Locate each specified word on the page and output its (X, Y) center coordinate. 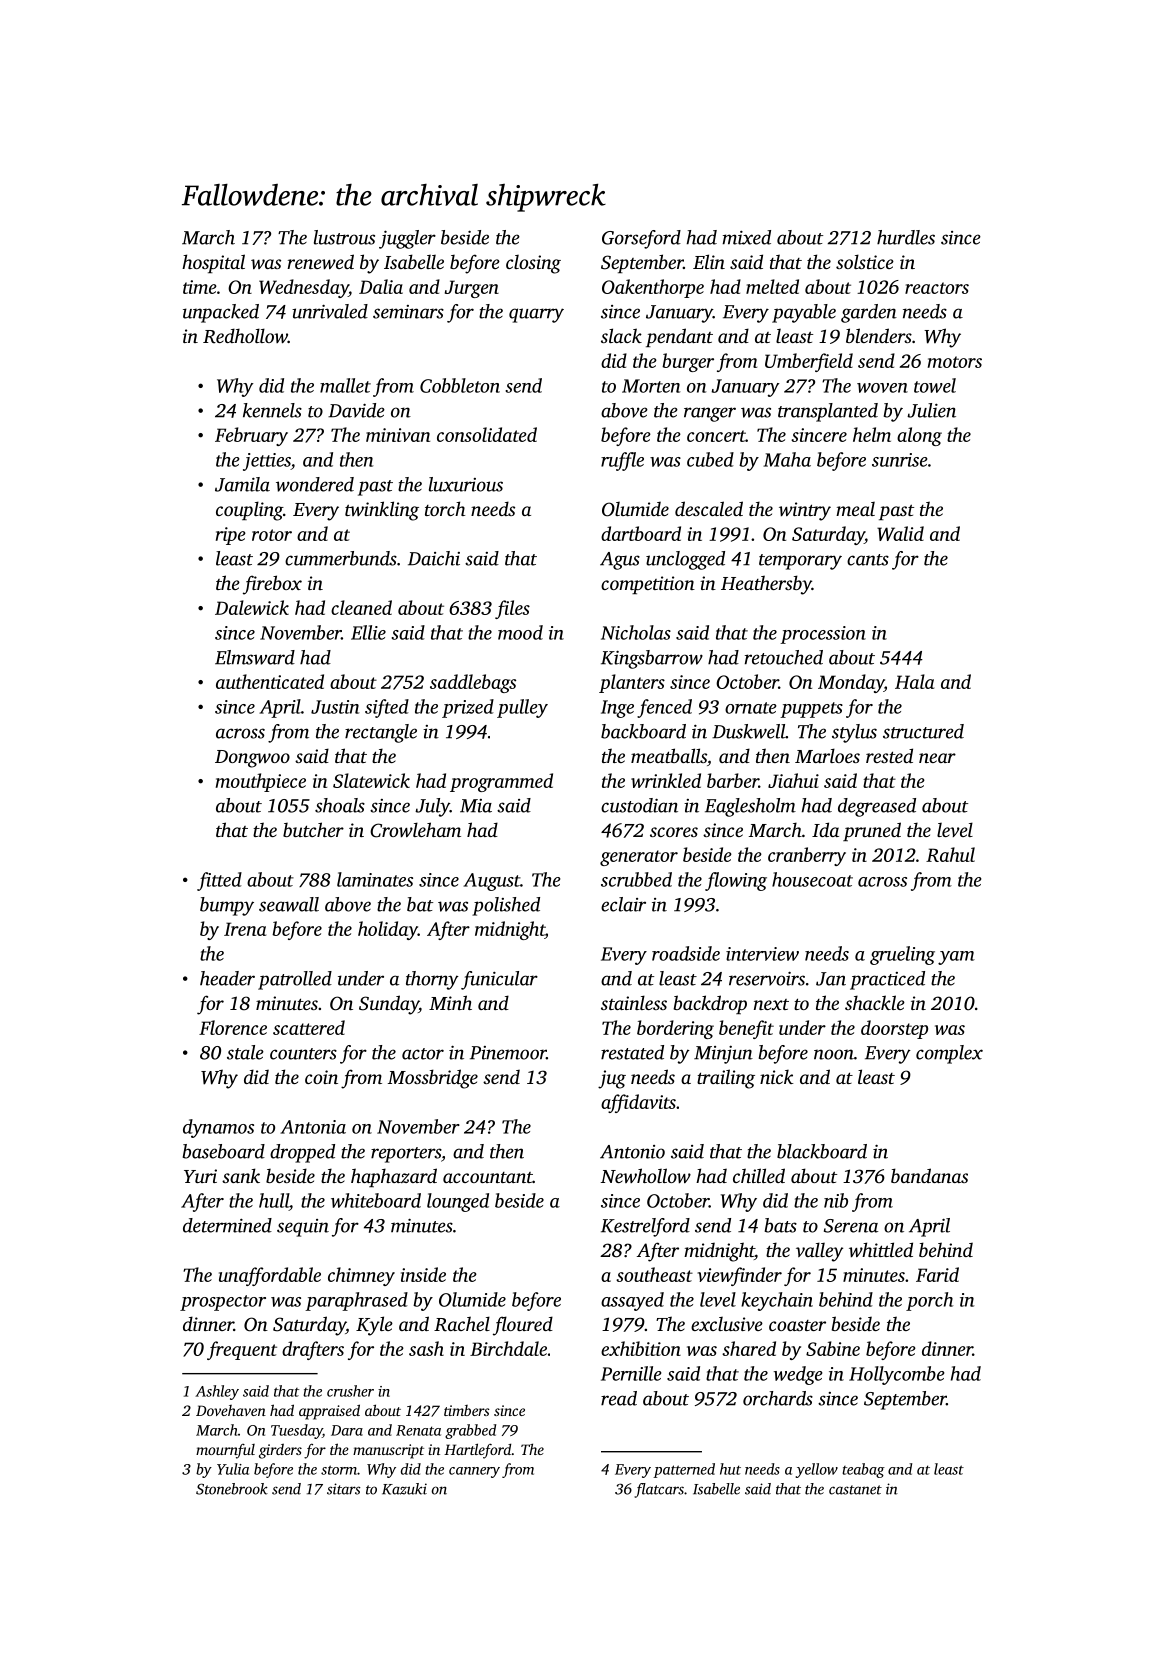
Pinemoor (508, 1053)
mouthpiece (261, 782)
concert (716, 436)
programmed (501, 782)
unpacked (221, 313)
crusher (350, 1391)
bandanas (929, 1175)
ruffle (622, 461)
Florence (233, 1027)
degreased (877, 807)
